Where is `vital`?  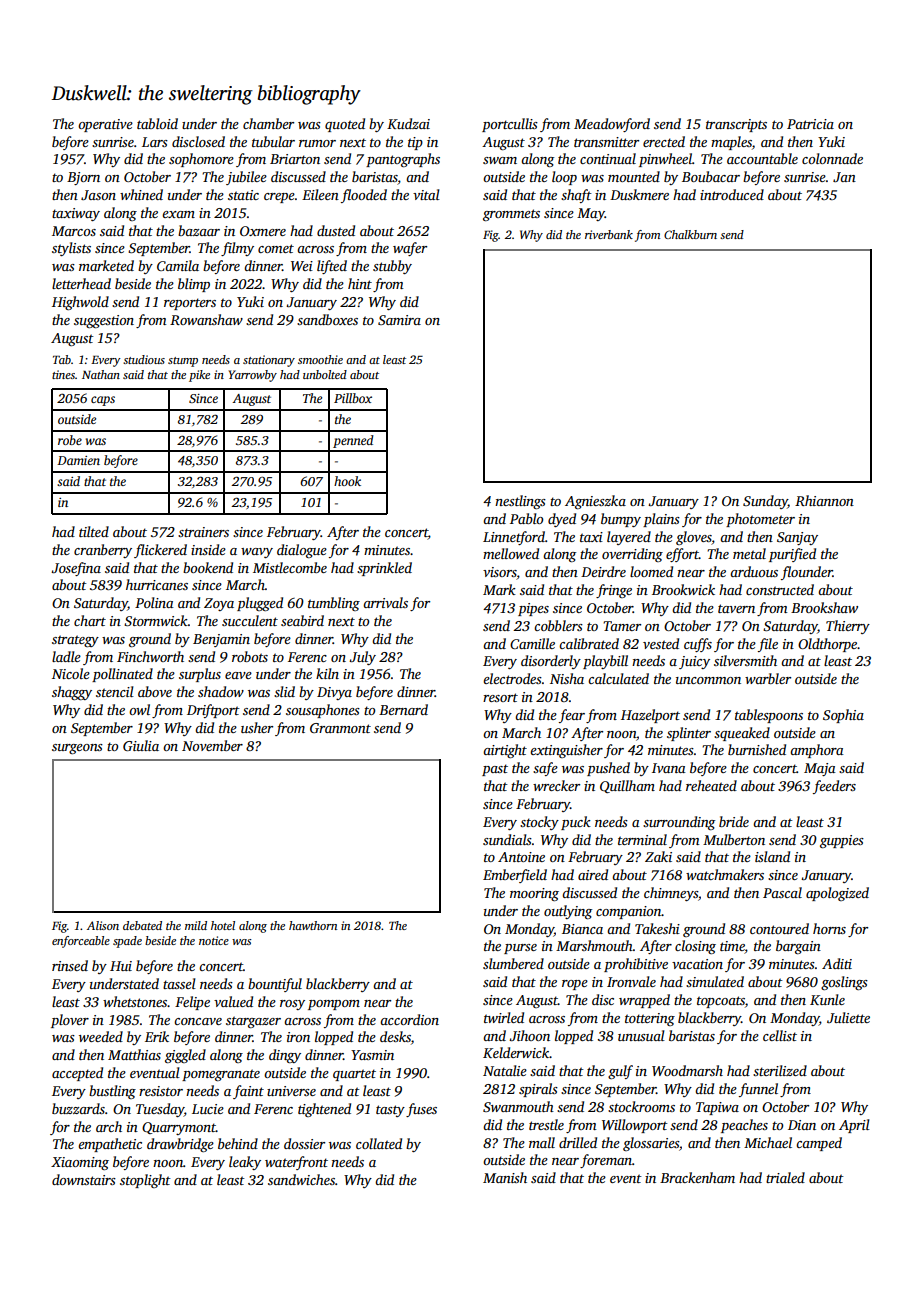 vital is located at coordinates (426, 194).
